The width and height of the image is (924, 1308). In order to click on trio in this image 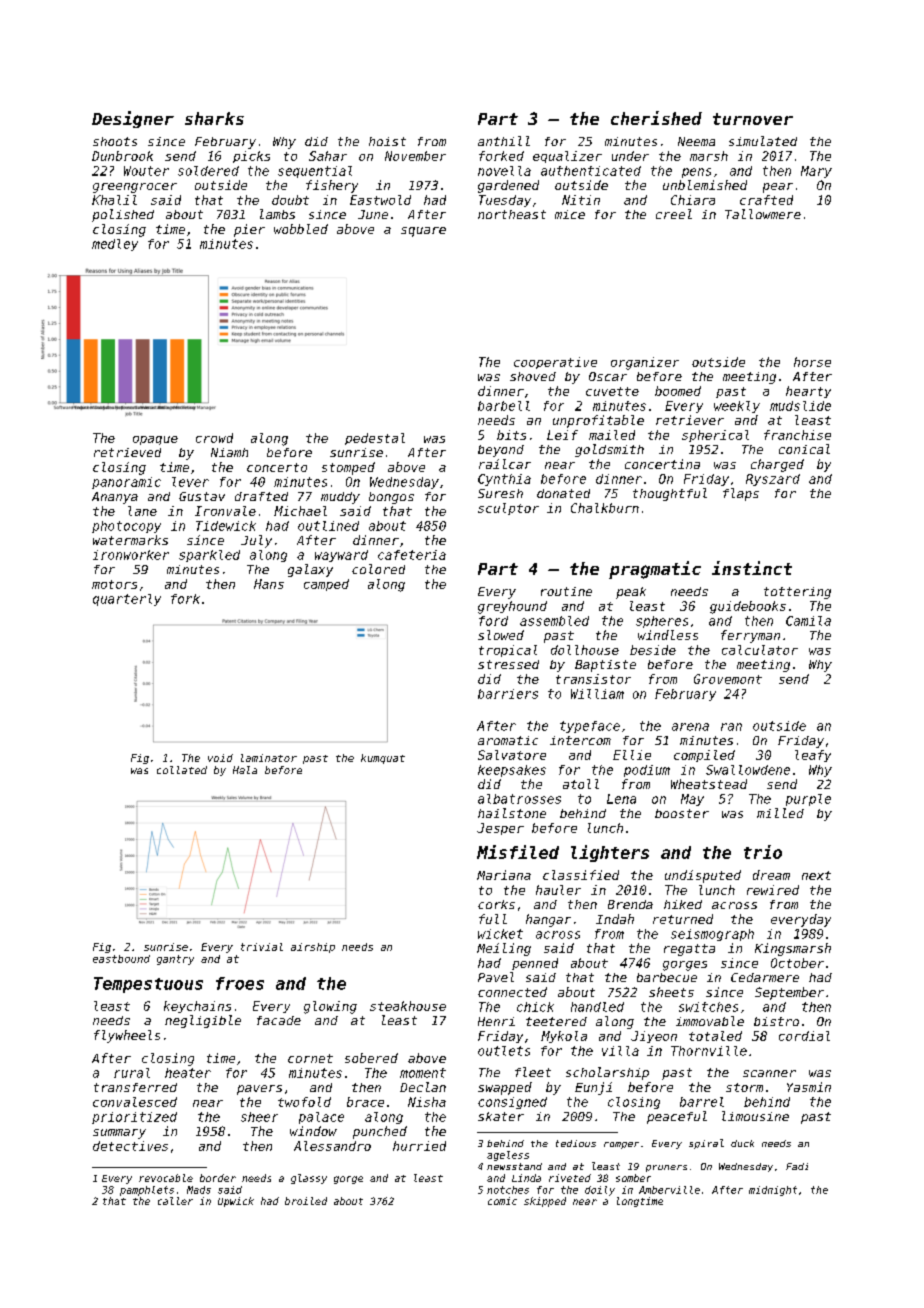, I will do `click(763, 852)`.
